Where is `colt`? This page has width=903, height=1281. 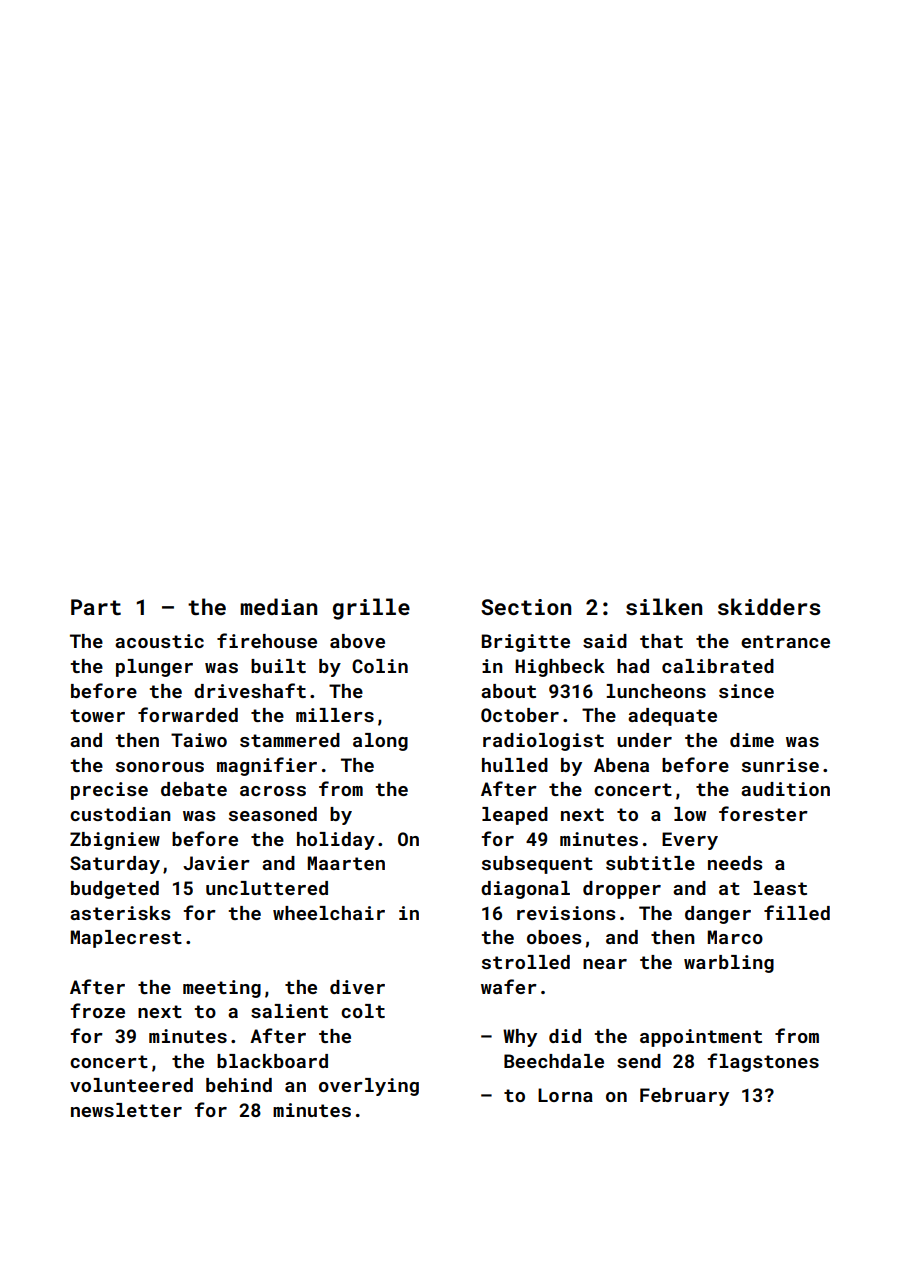 colt is located at coordinates (363, 1011).
